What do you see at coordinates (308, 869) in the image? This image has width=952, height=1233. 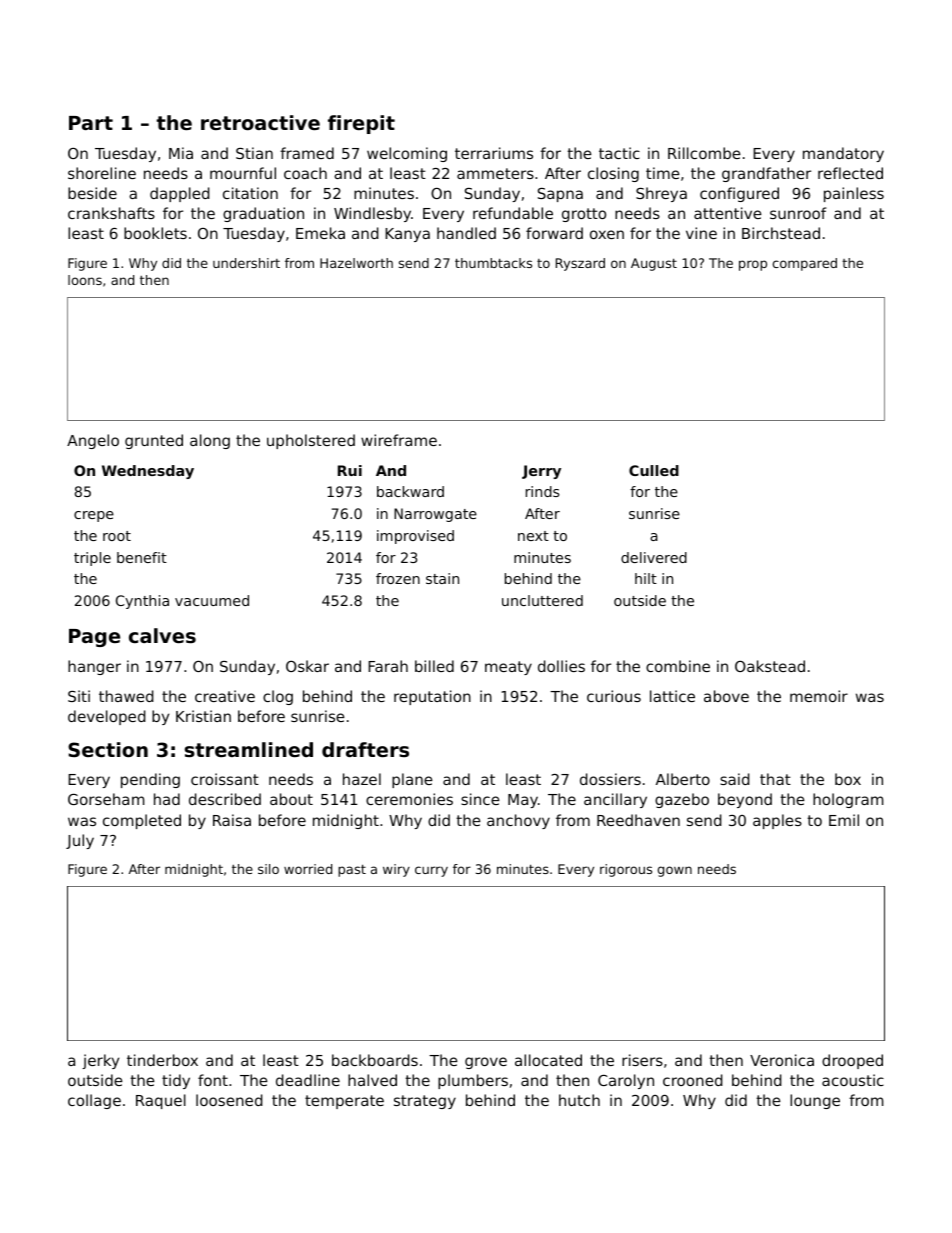 I see `worried` at bounding box center [308, 869].
